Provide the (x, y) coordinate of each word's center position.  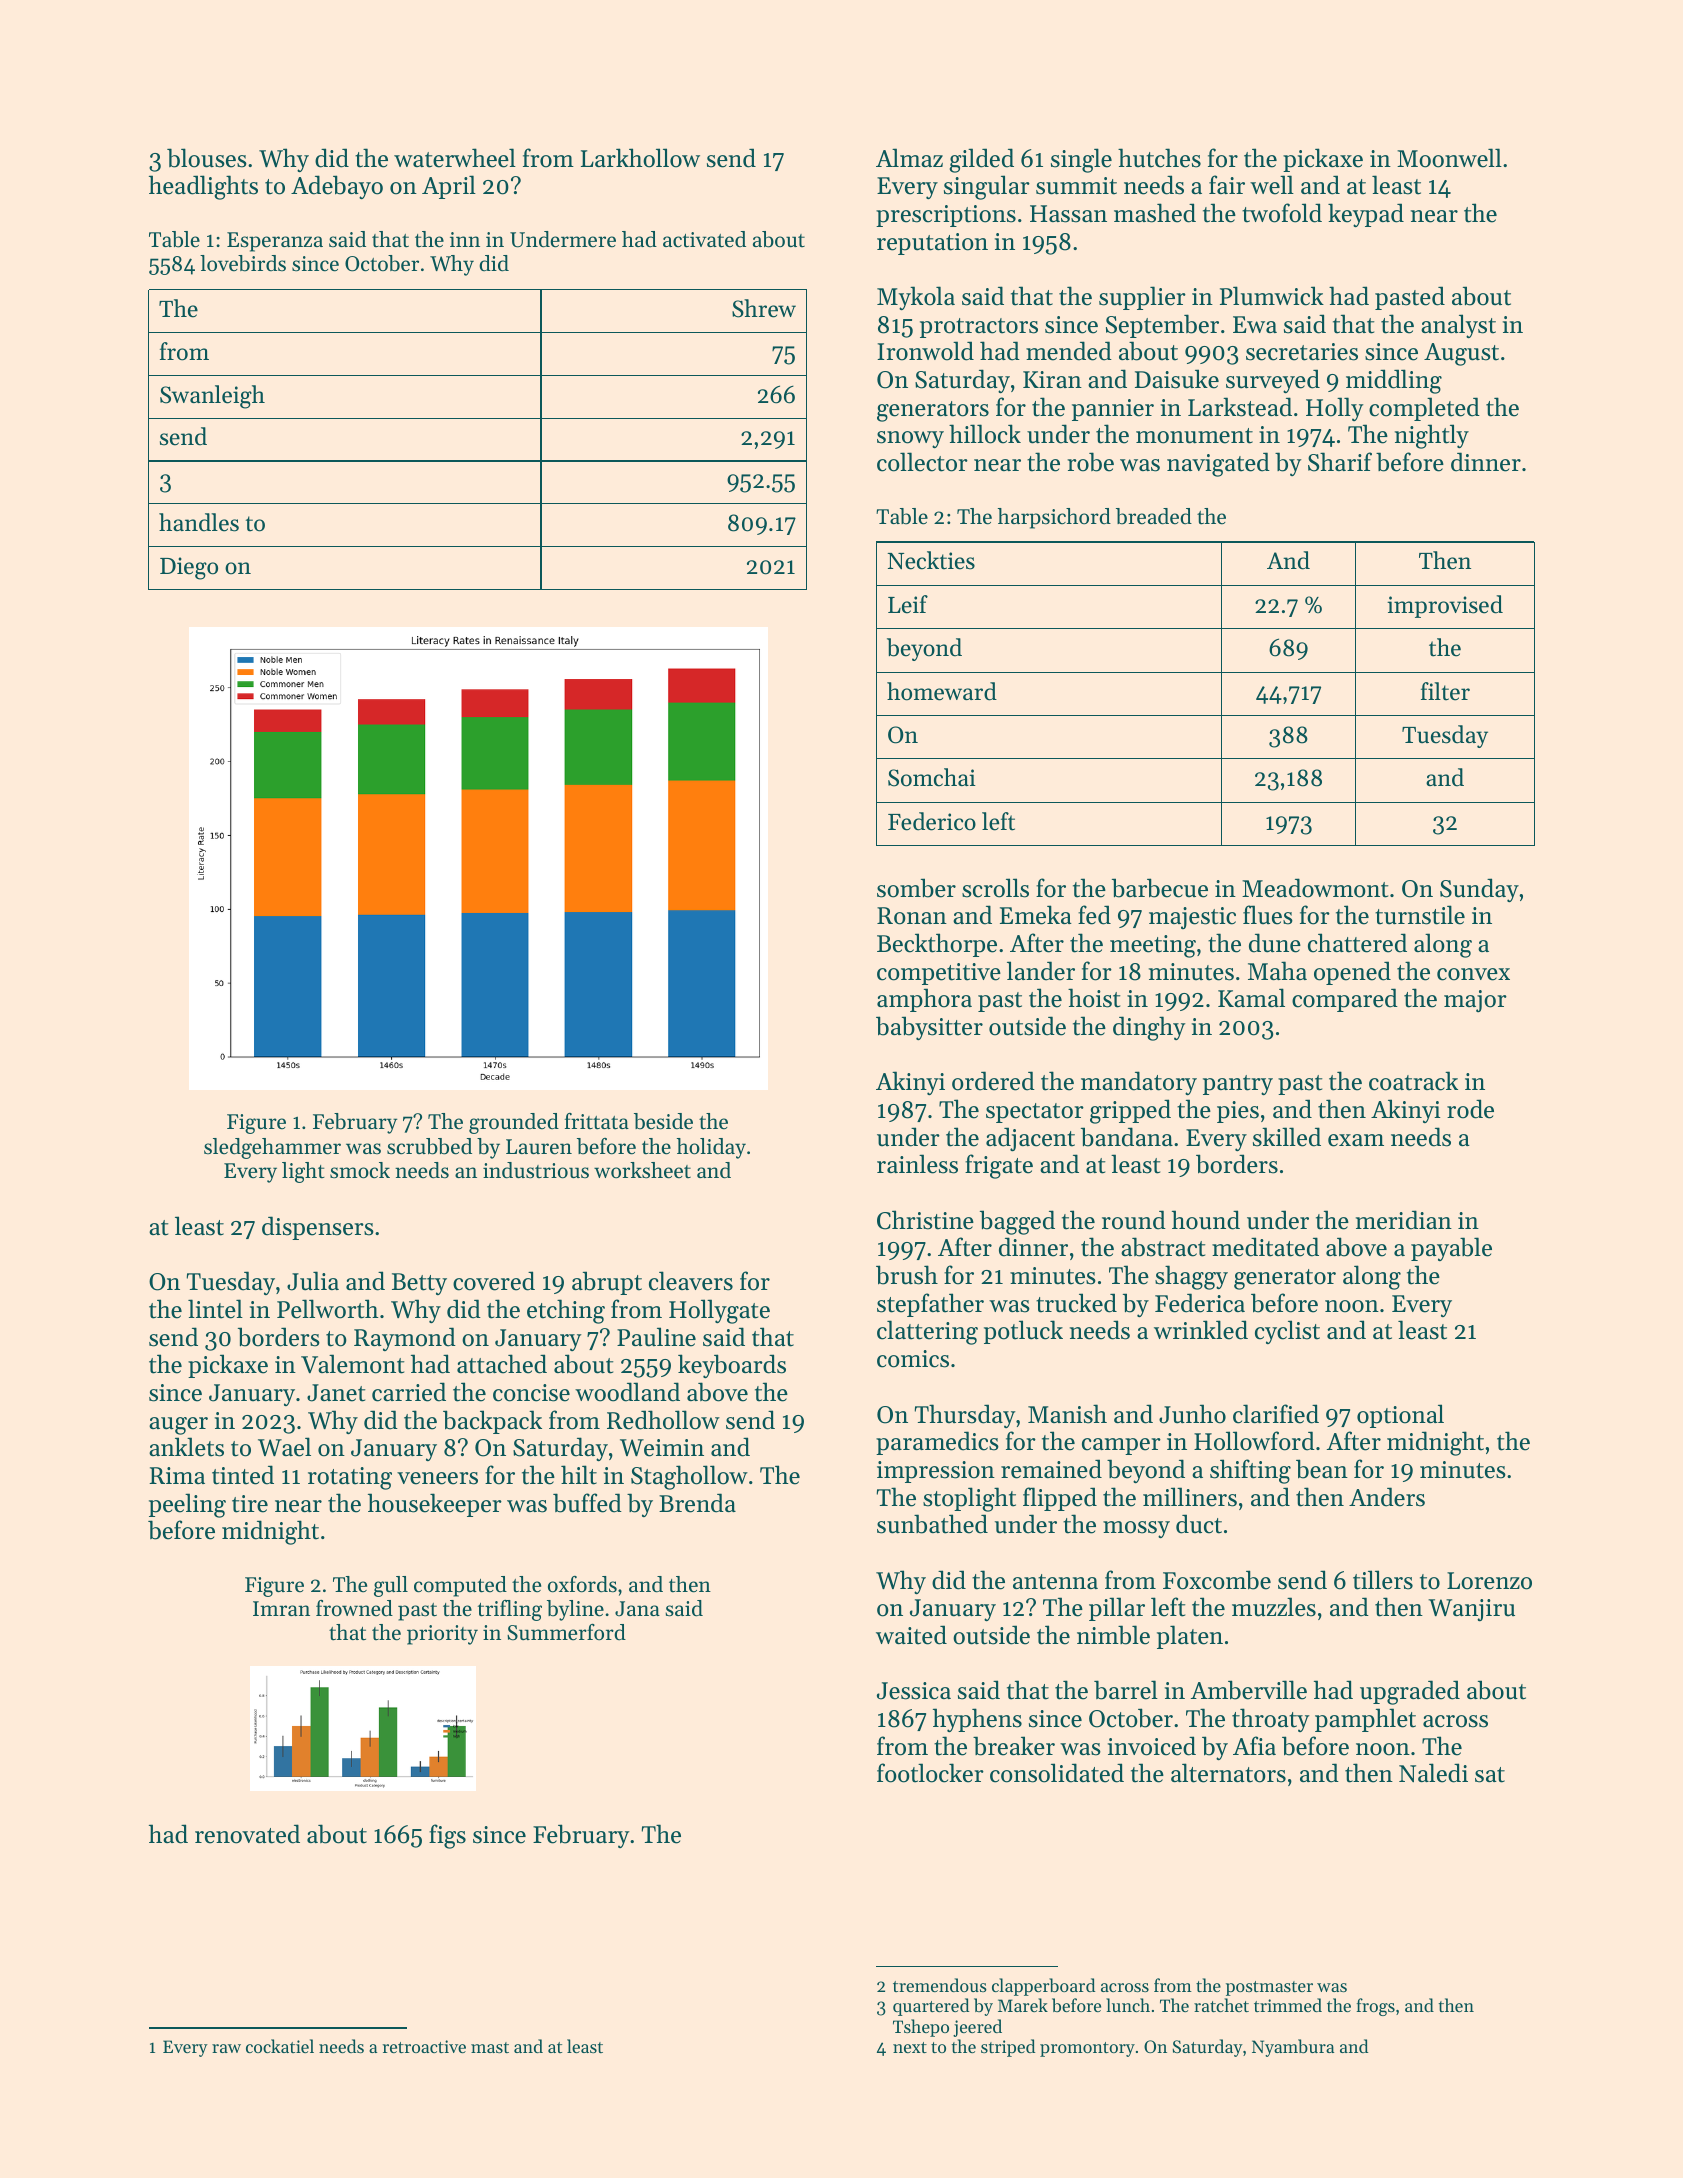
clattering (927, 1332)
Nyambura (1293, 2048)
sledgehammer (272, 1148)
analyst (1458, 326)
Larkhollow (640, 158)
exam (1356, 1140)
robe (1090, 462)
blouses (207, 158)
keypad (1366, 215)
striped (1008, 2048)
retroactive (424, 2046)
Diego (189, 568)
